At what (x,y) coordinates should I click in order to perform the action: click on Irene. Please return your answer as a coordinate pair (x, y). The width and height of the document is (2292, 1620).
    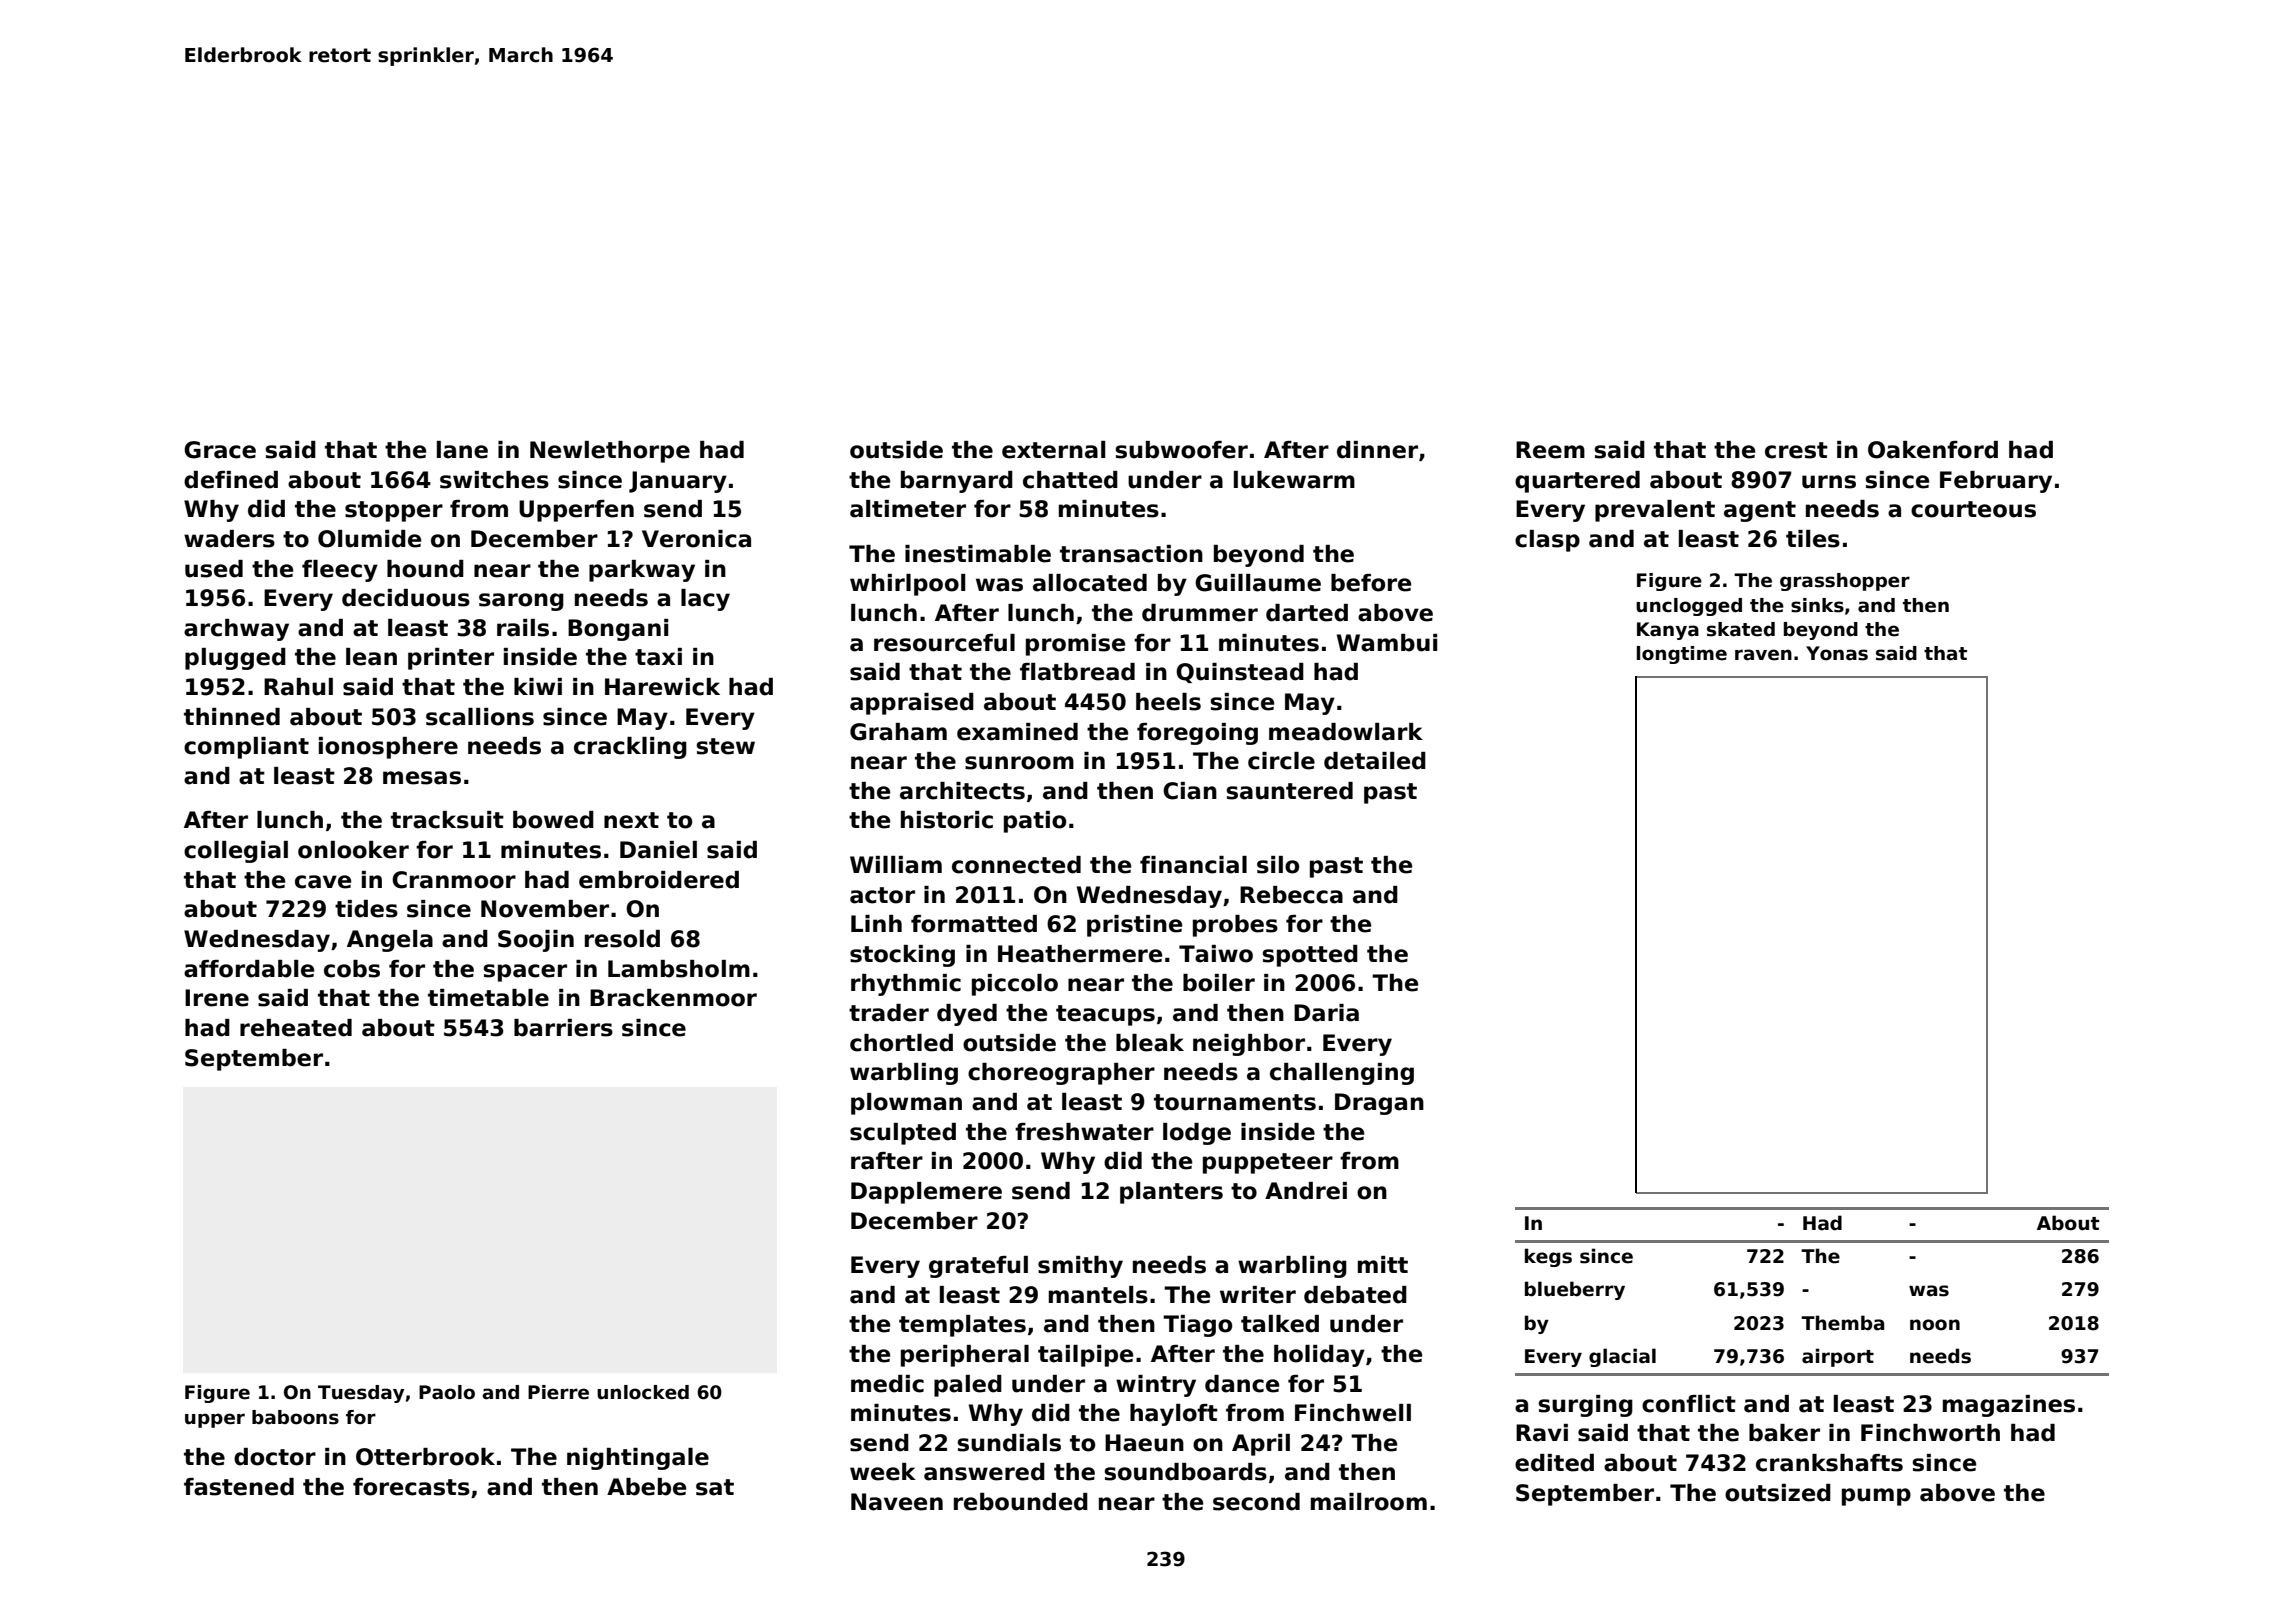
    Looking at the image, I should click on (217, 998).
